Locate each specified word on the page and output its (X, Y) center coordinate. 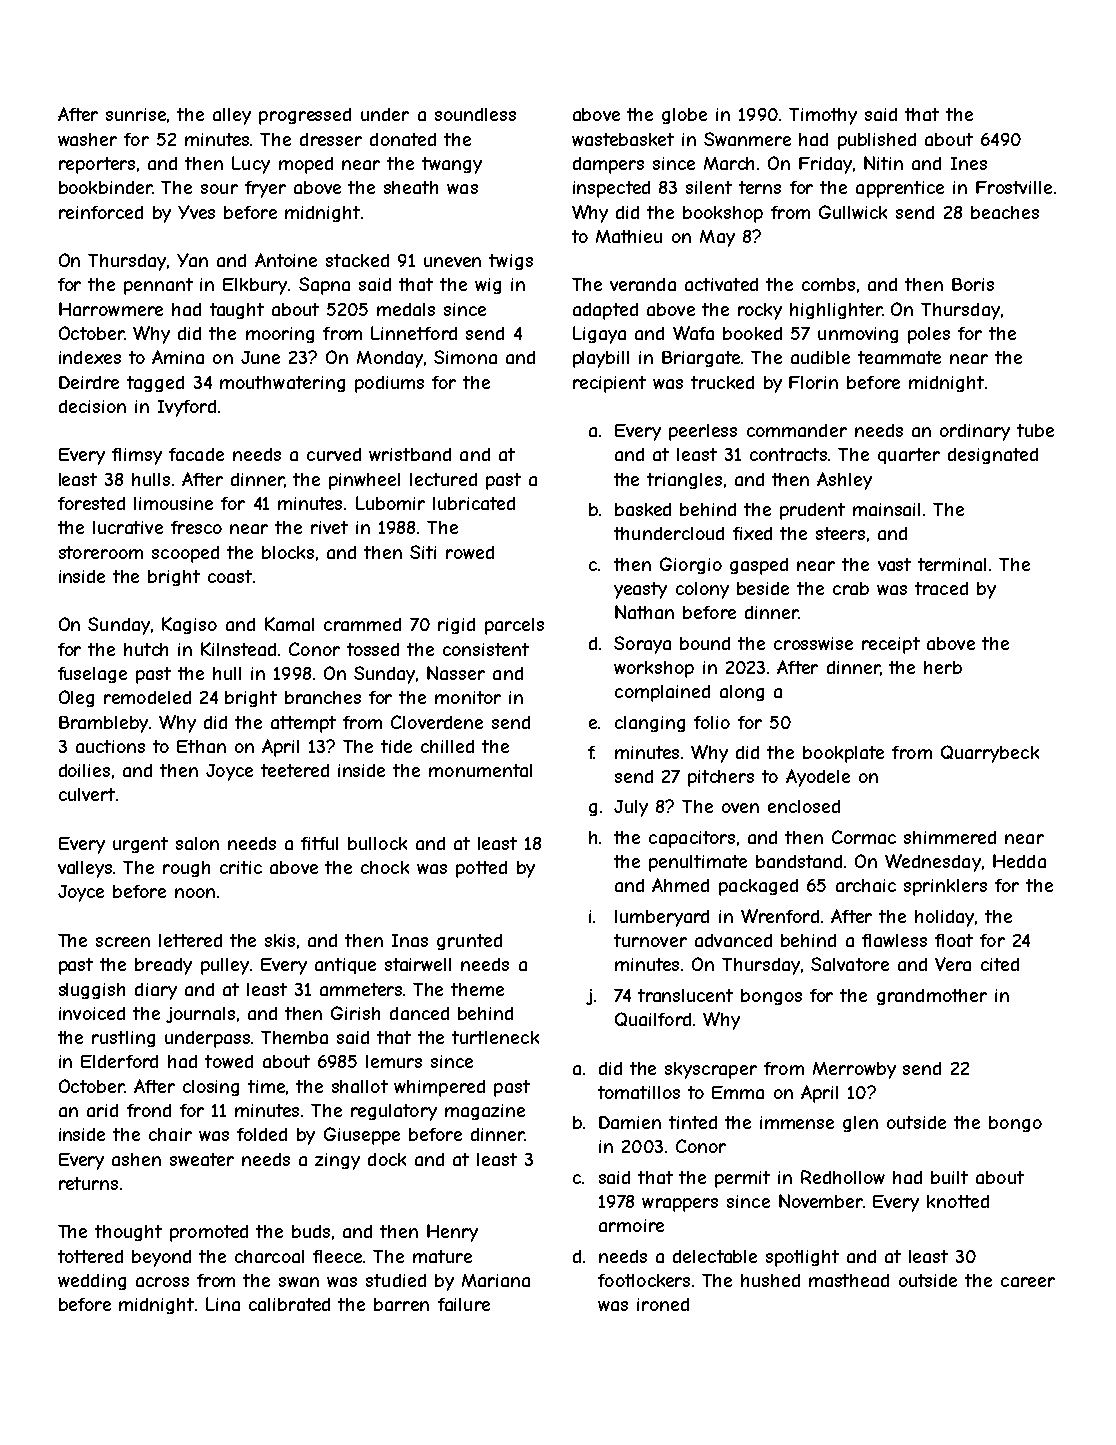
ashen (136, 1159)
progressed (305, 116)
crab (851, 588)
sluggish (92, 991)
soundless (475, 114)
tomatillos (639, 1092)
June (260, 357)
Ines (969, 163)
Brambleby (103, 724)
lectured (443, 479)
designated (993, 456)
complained (662, 693)
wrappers (680, 1205)
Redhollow (843, 1177)
